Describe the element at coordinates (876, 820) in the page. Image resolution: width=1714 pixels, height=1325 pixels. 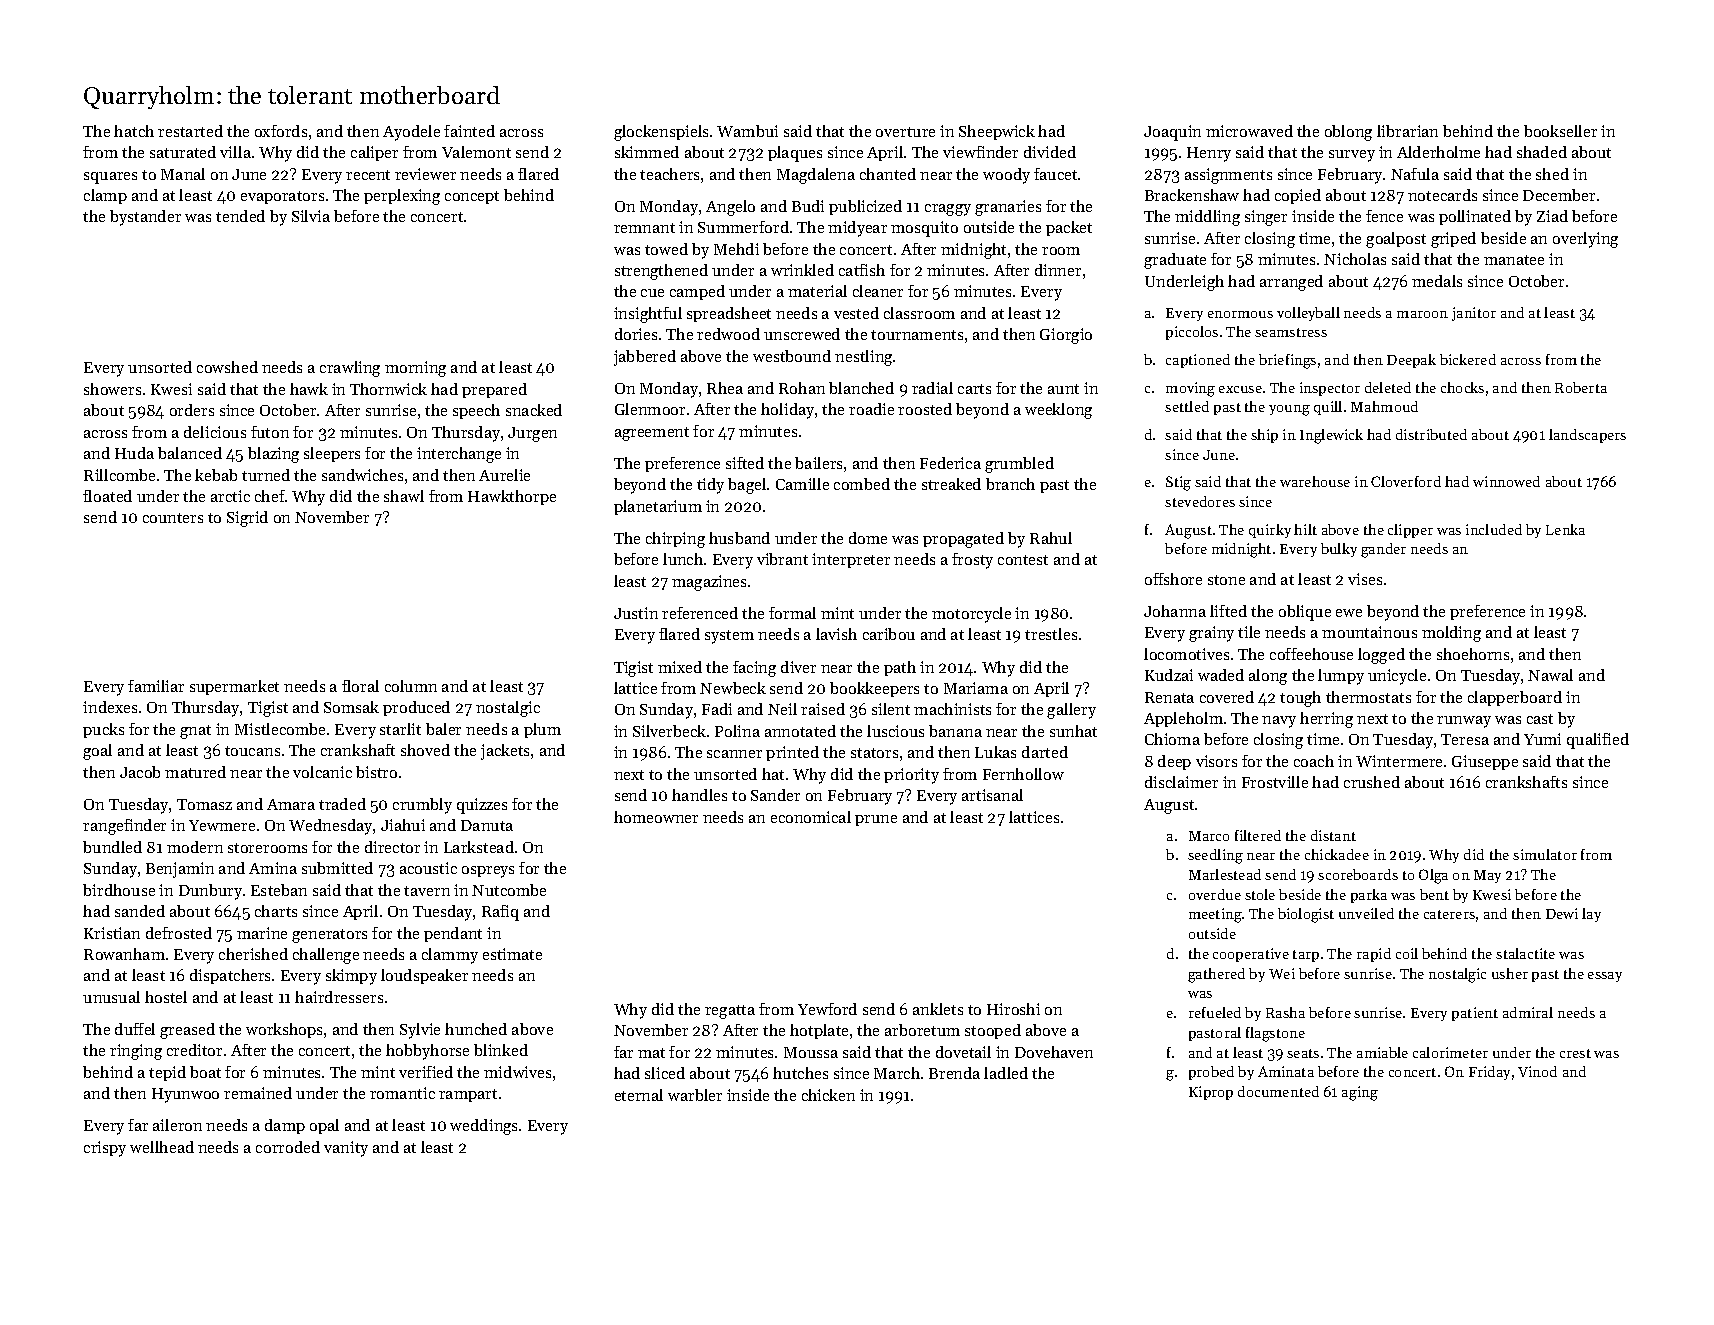
I see `prune` at that location.
